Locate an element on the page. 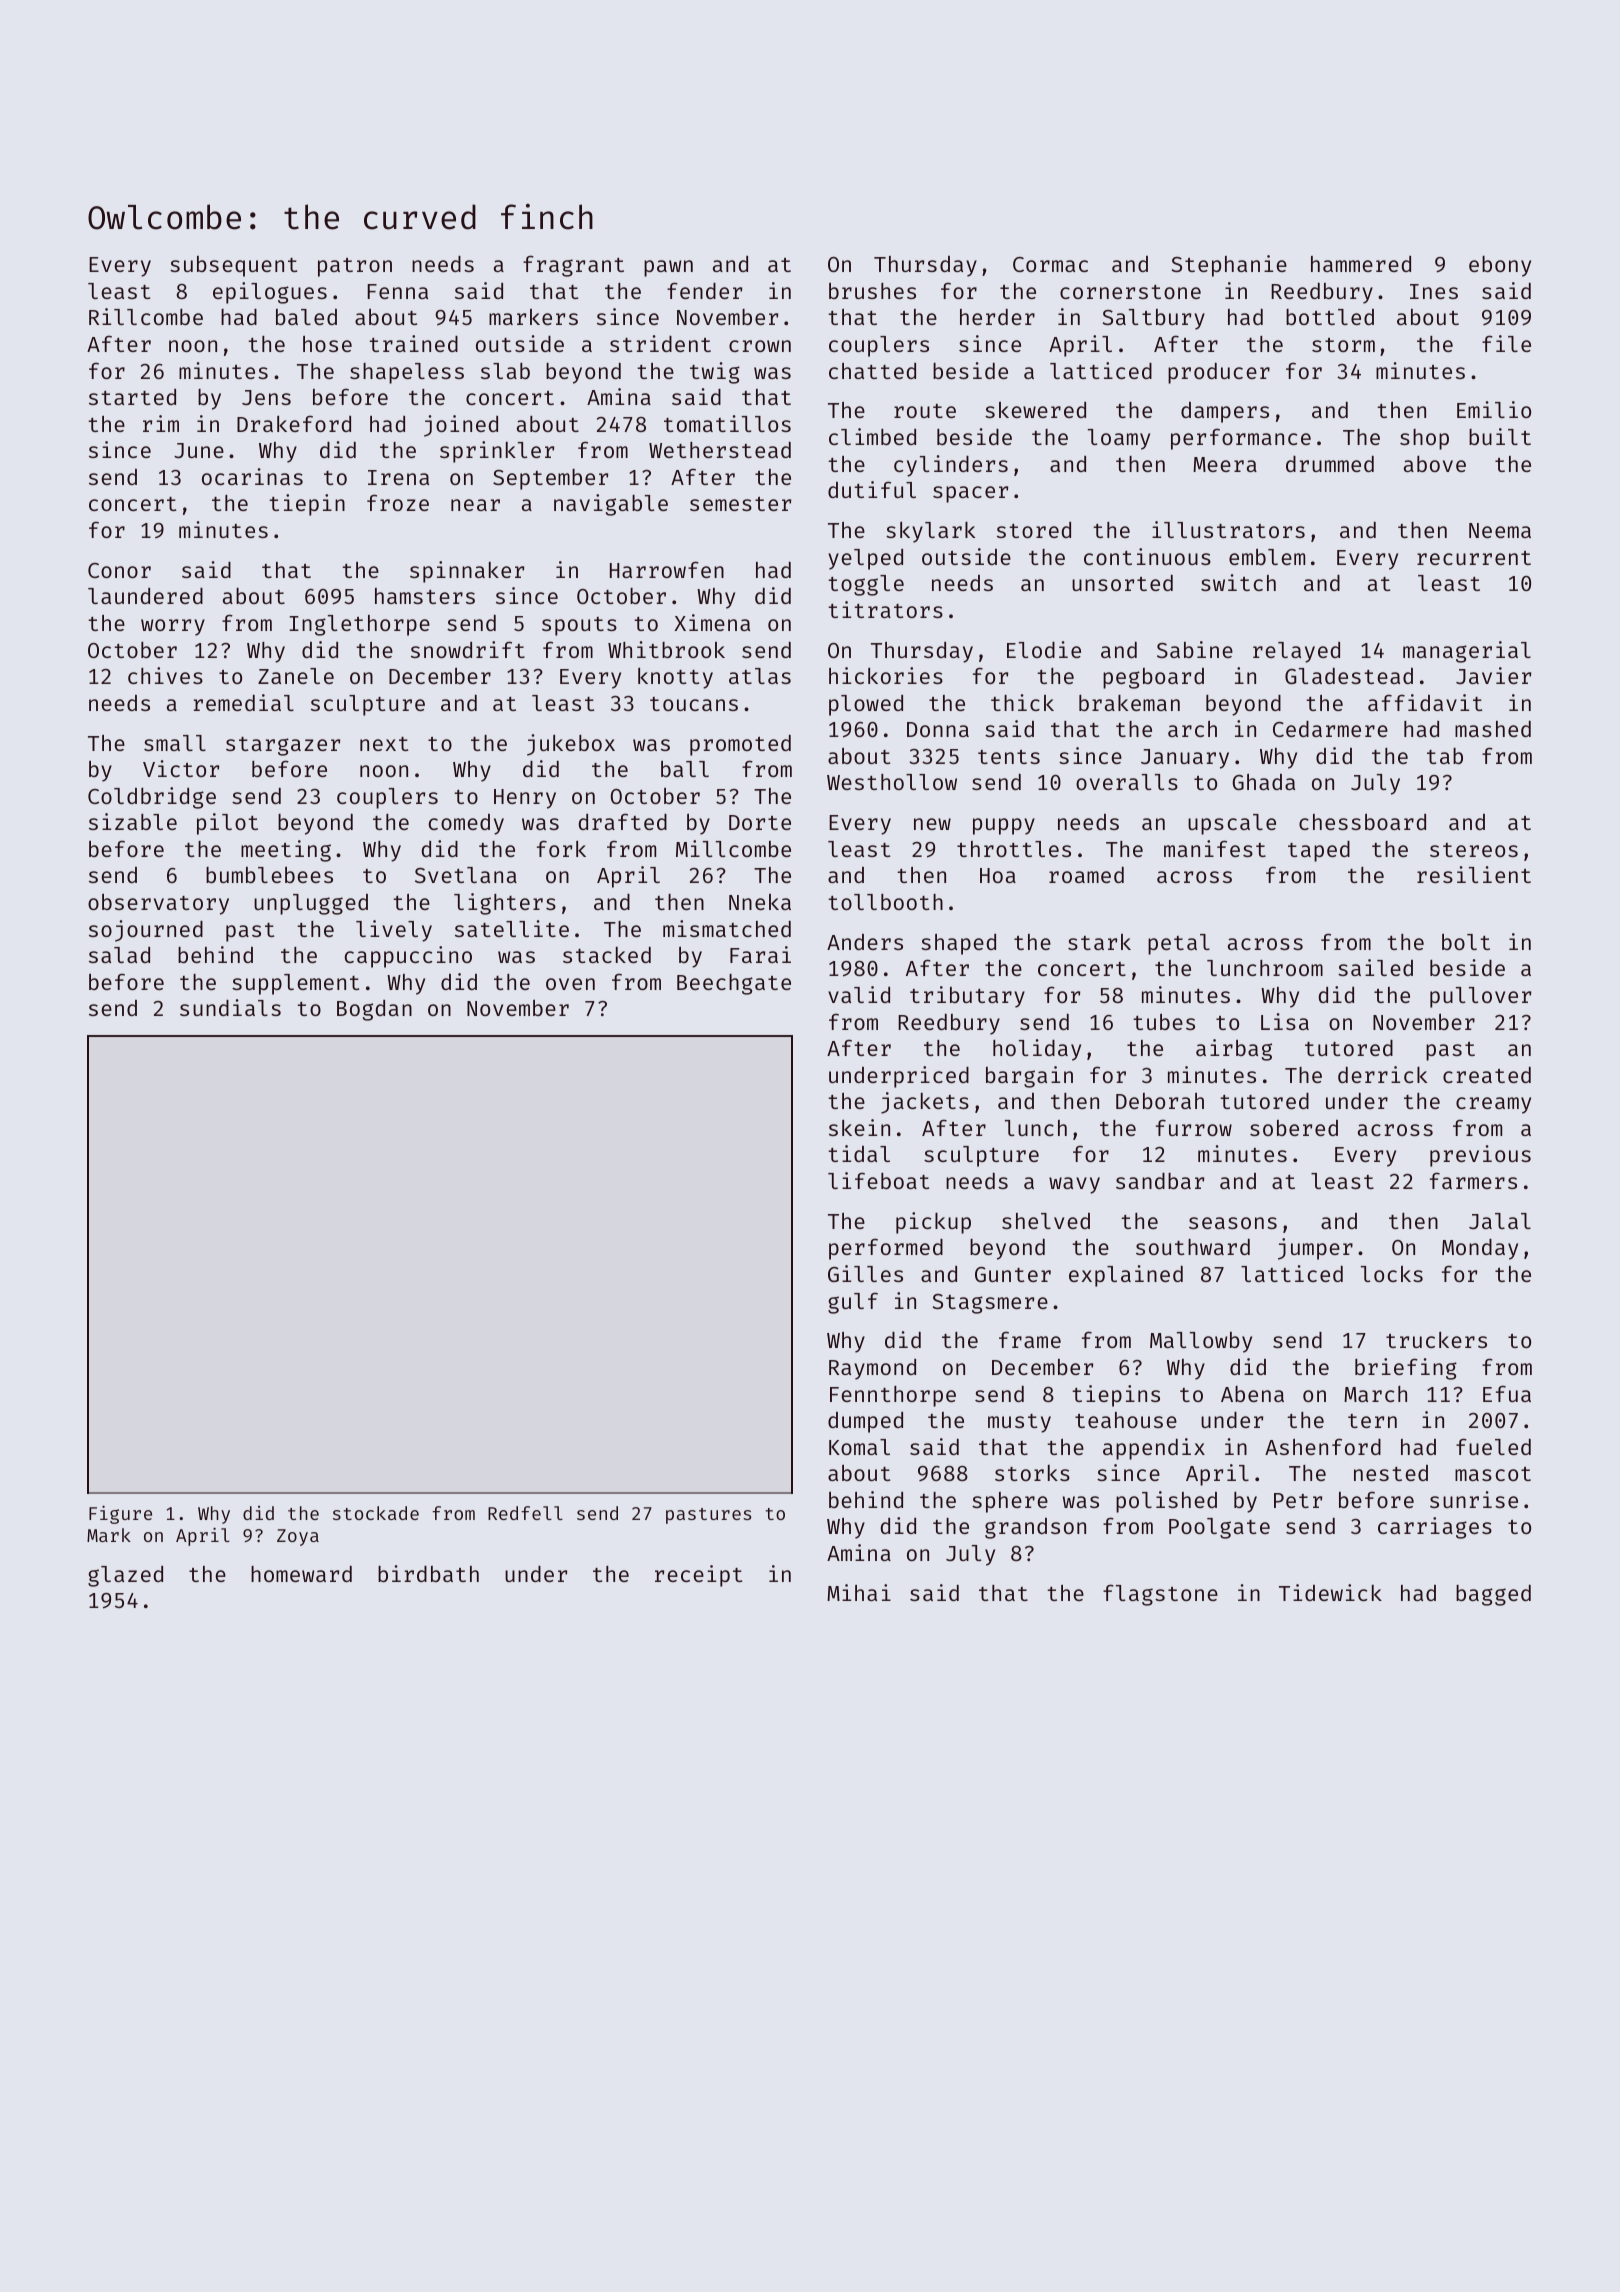 The height and width of the page is (2292, 1620). sundials is located at coordinates (230, 1007).
